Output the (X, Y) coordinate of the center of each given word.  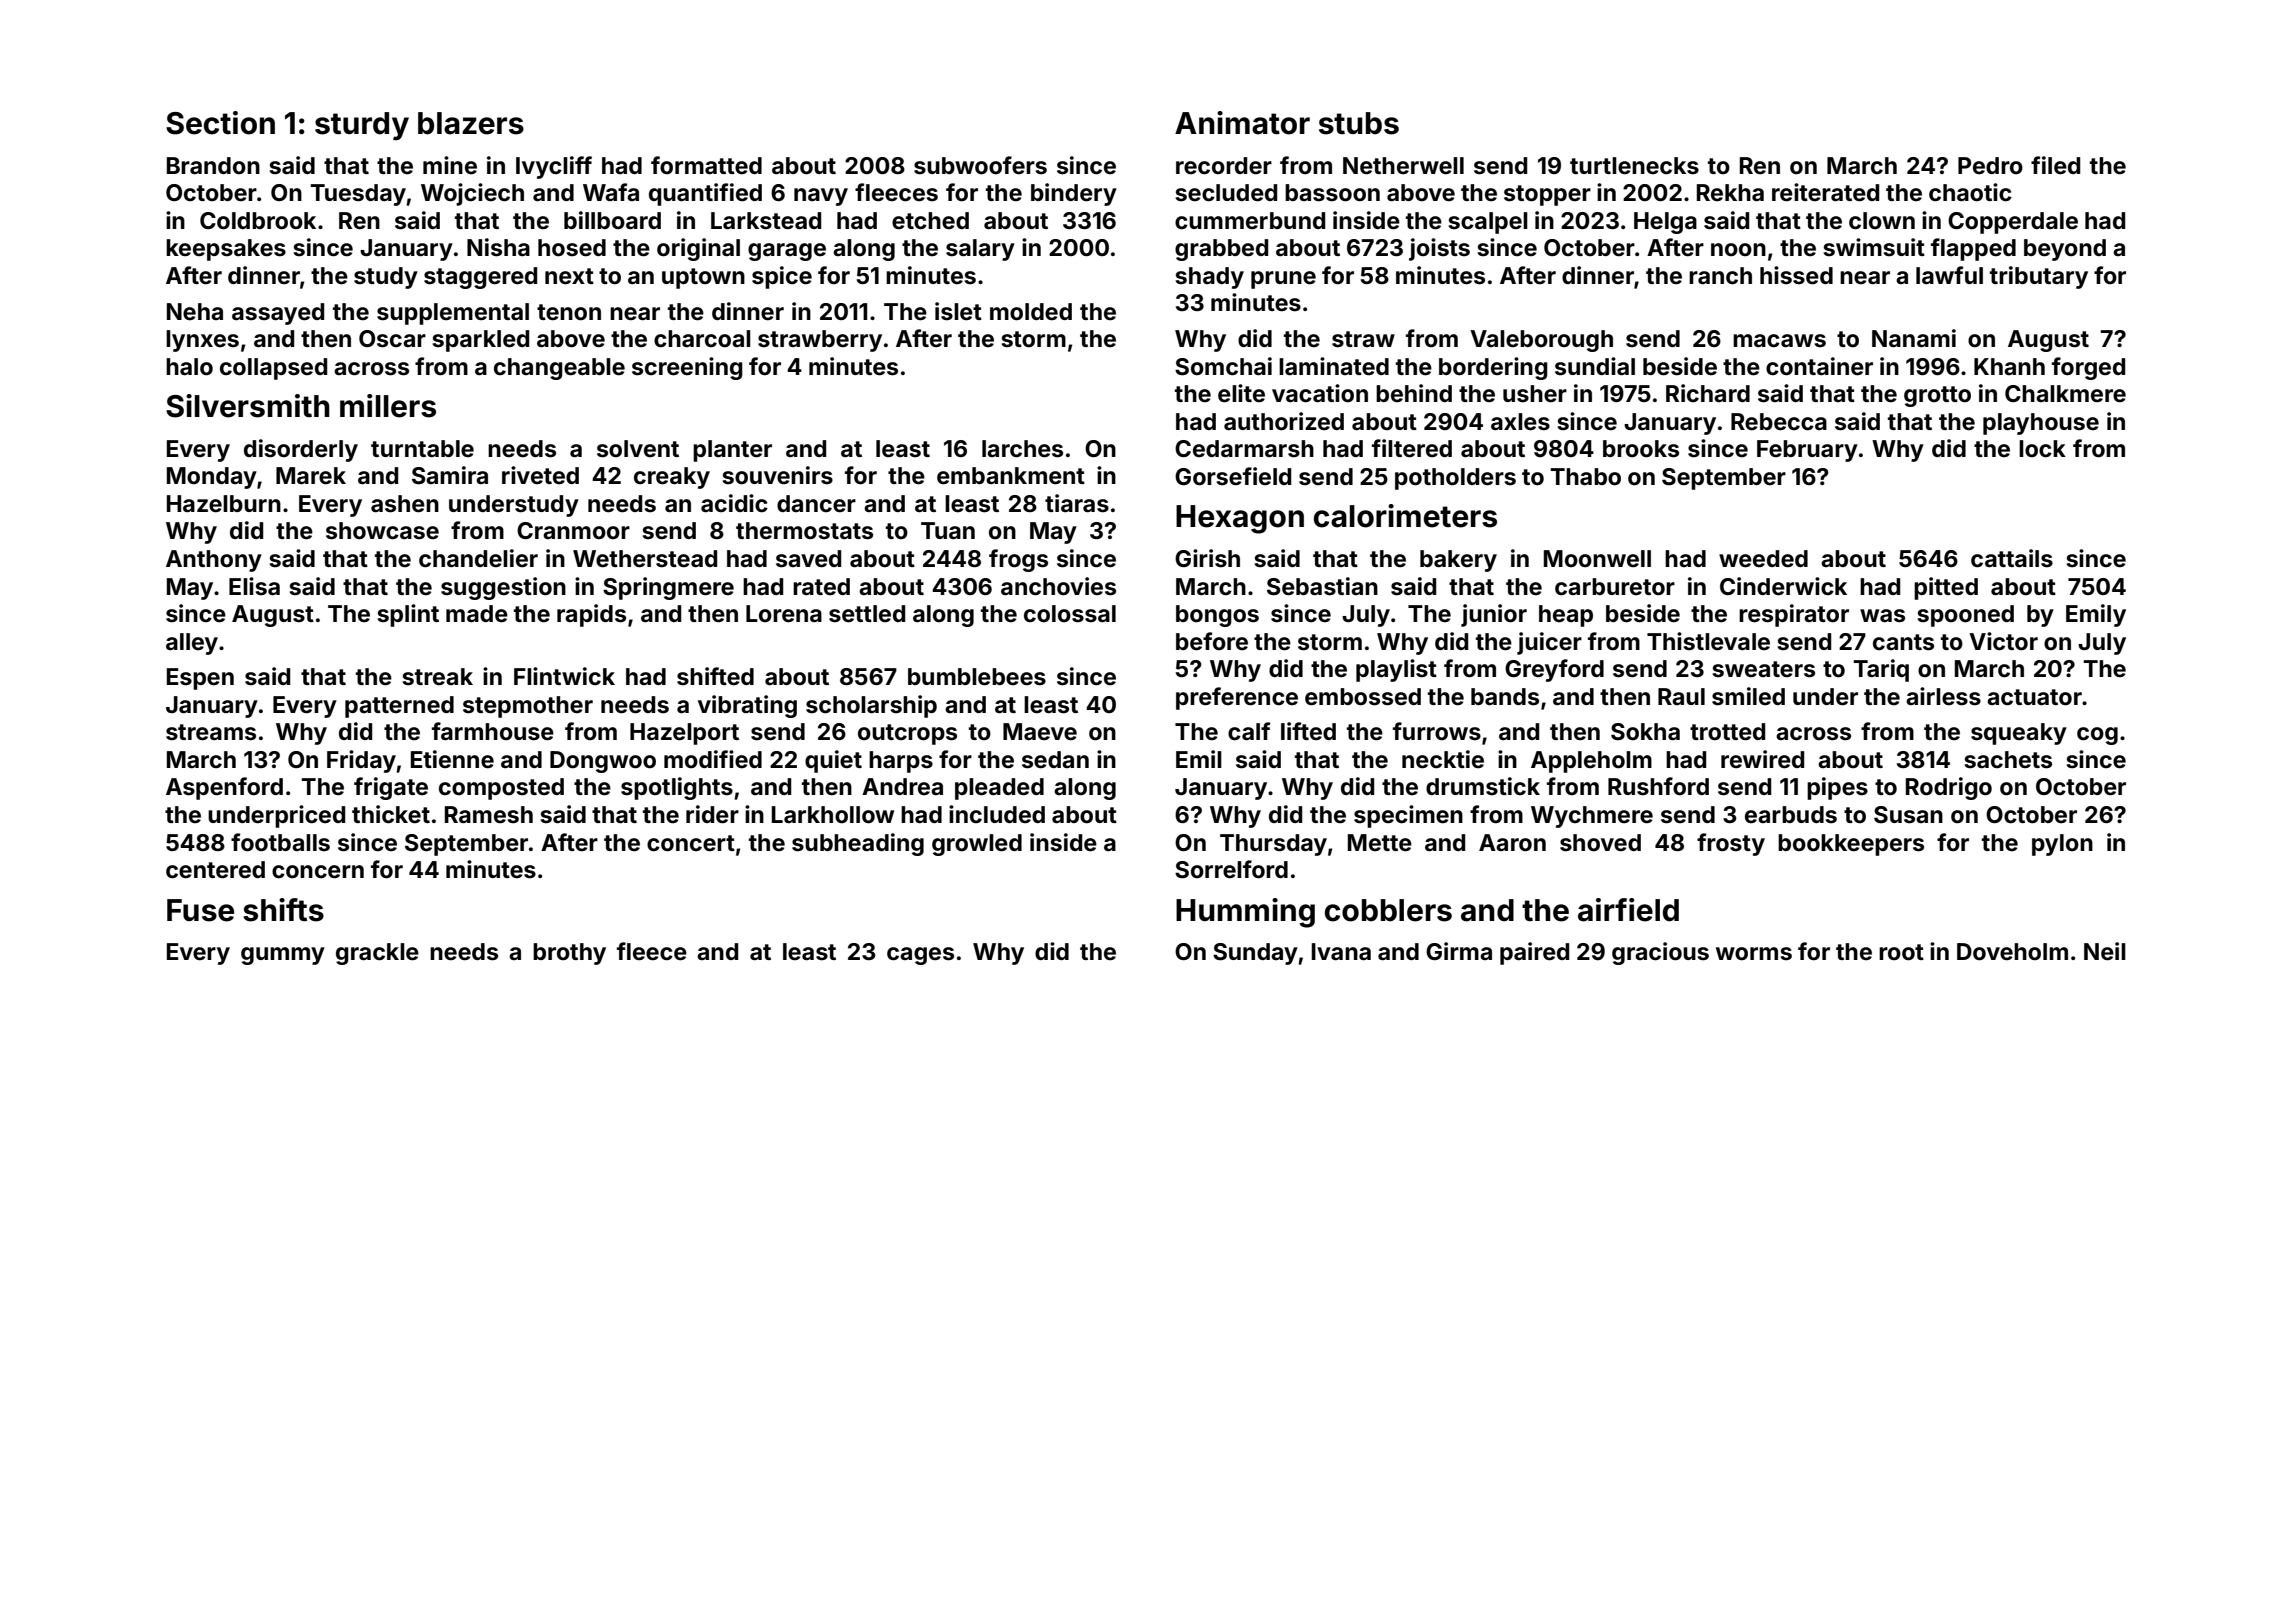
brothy (569, 954)
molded (1031, 312)
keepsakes (226, 250)
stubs (1359, 123)
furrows (1437, 731)
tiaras (1077, 503)
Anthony (214, 561)
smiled (1748, 696)
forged (2088, 368)
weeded (1763, 559)
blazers (471, 123)
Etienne (452, 759)
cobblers (1388, 910)
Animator (1242, 123)
